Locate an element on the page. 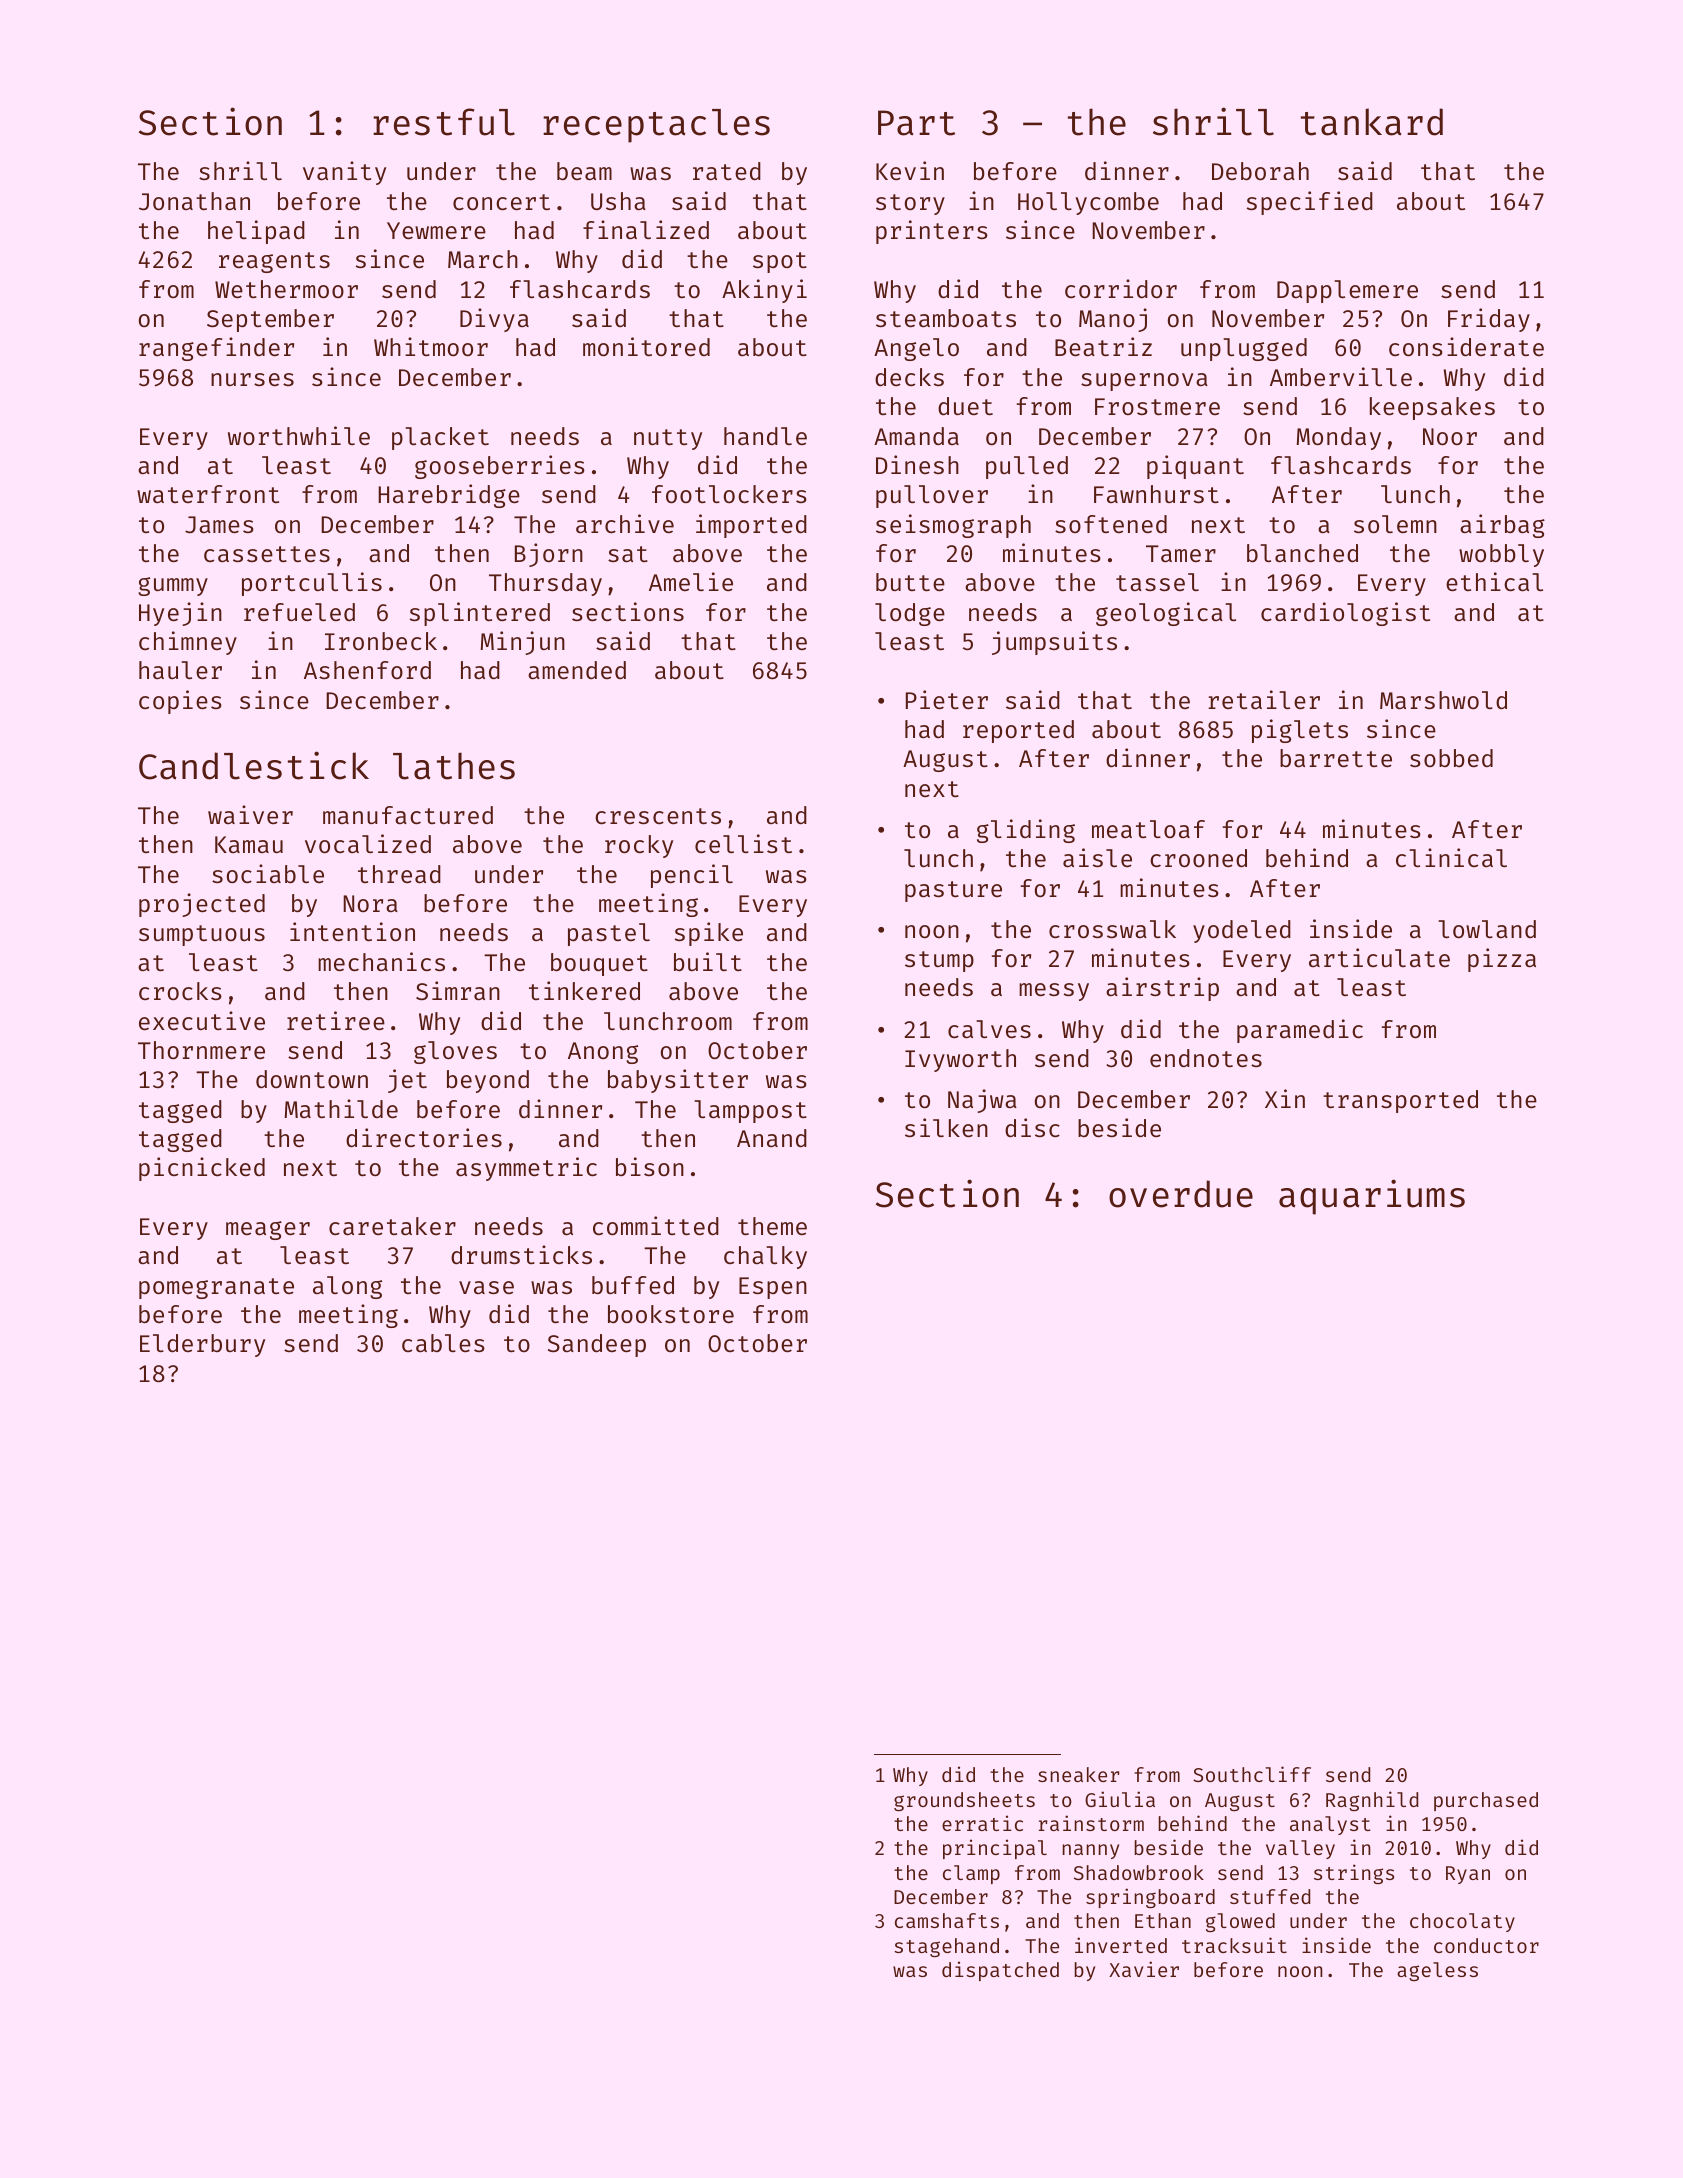 This document has width=1683, height=2178. Pieter is located at coordinates (947, 699).
